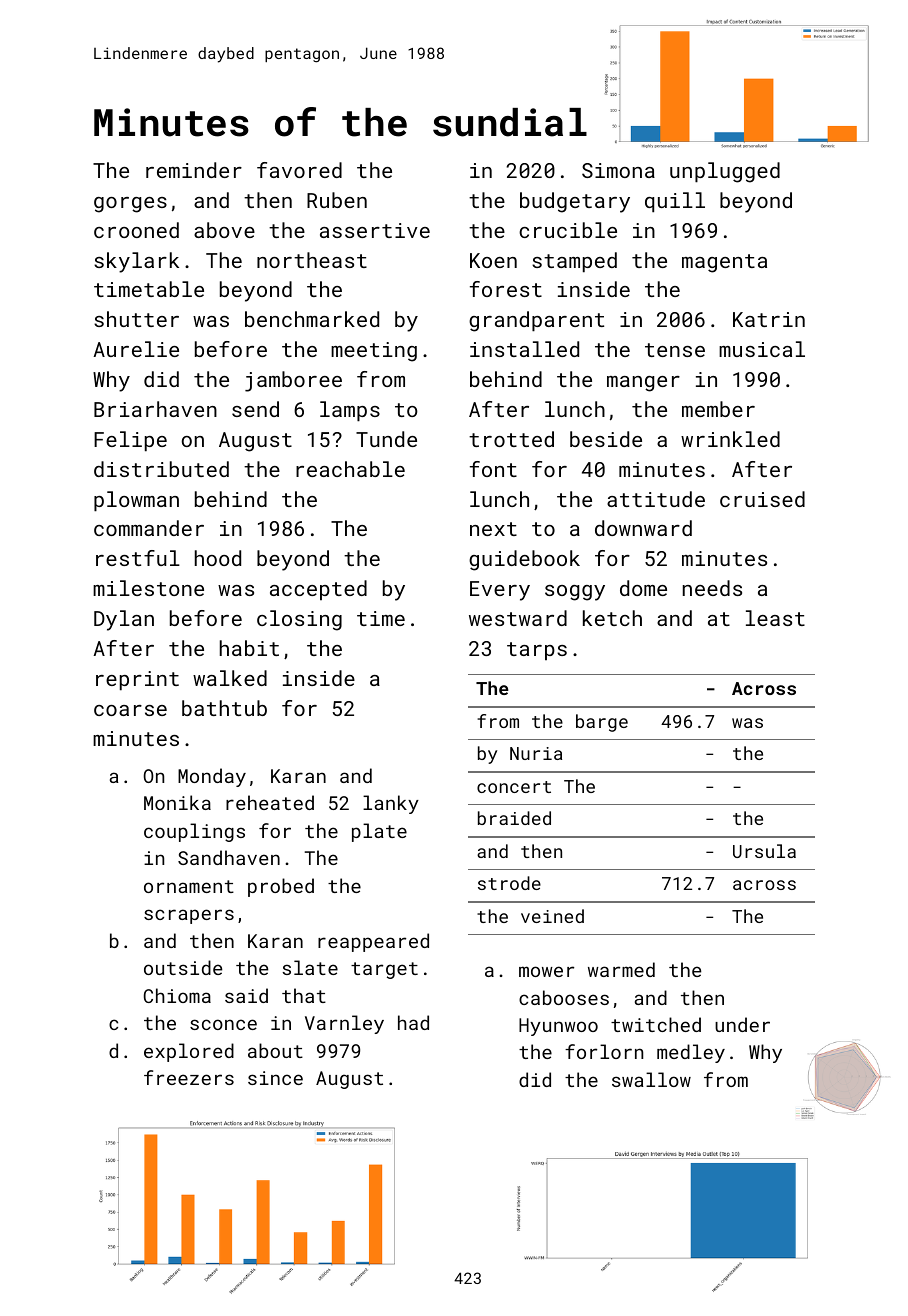 The image size is (908, 1316). Describe the element at coordinates (742, 1024) in the screenshot. I see `under` at that location.
